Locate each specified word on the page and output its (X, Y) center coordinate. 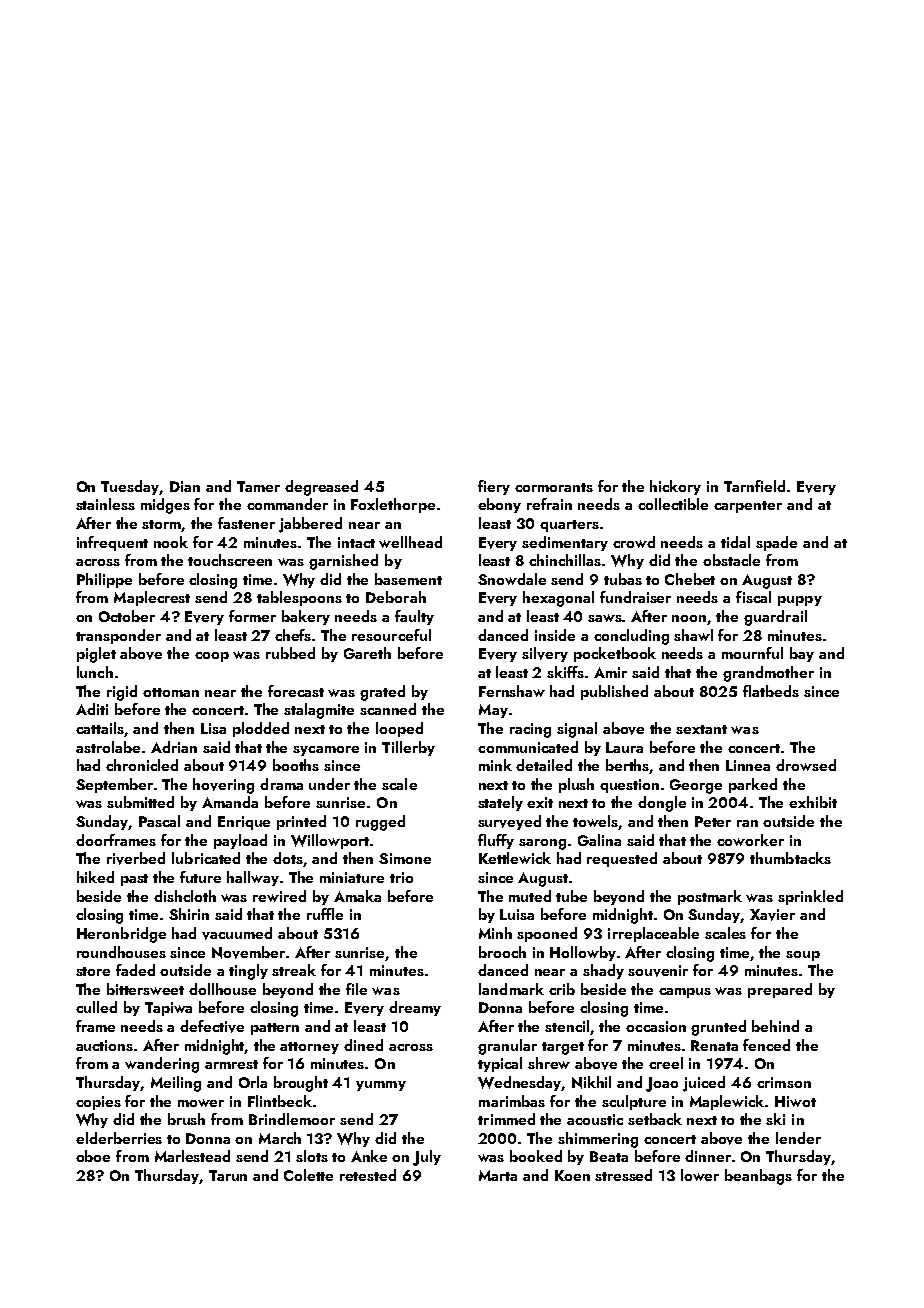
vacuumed (237, 933)
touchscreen (230, 560)
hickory (675, 487)
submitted (140, 802)
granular (507, 1047)
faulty (414, 617)
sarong (542, 844)
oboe (93, 1156)
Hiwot (795, 1101)
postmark (710, 897)
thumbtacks (790, 858)
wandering (162, 1065)
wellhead (410, 542)
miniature (352, 877)
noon (690, 620)
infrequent (112, 543)
